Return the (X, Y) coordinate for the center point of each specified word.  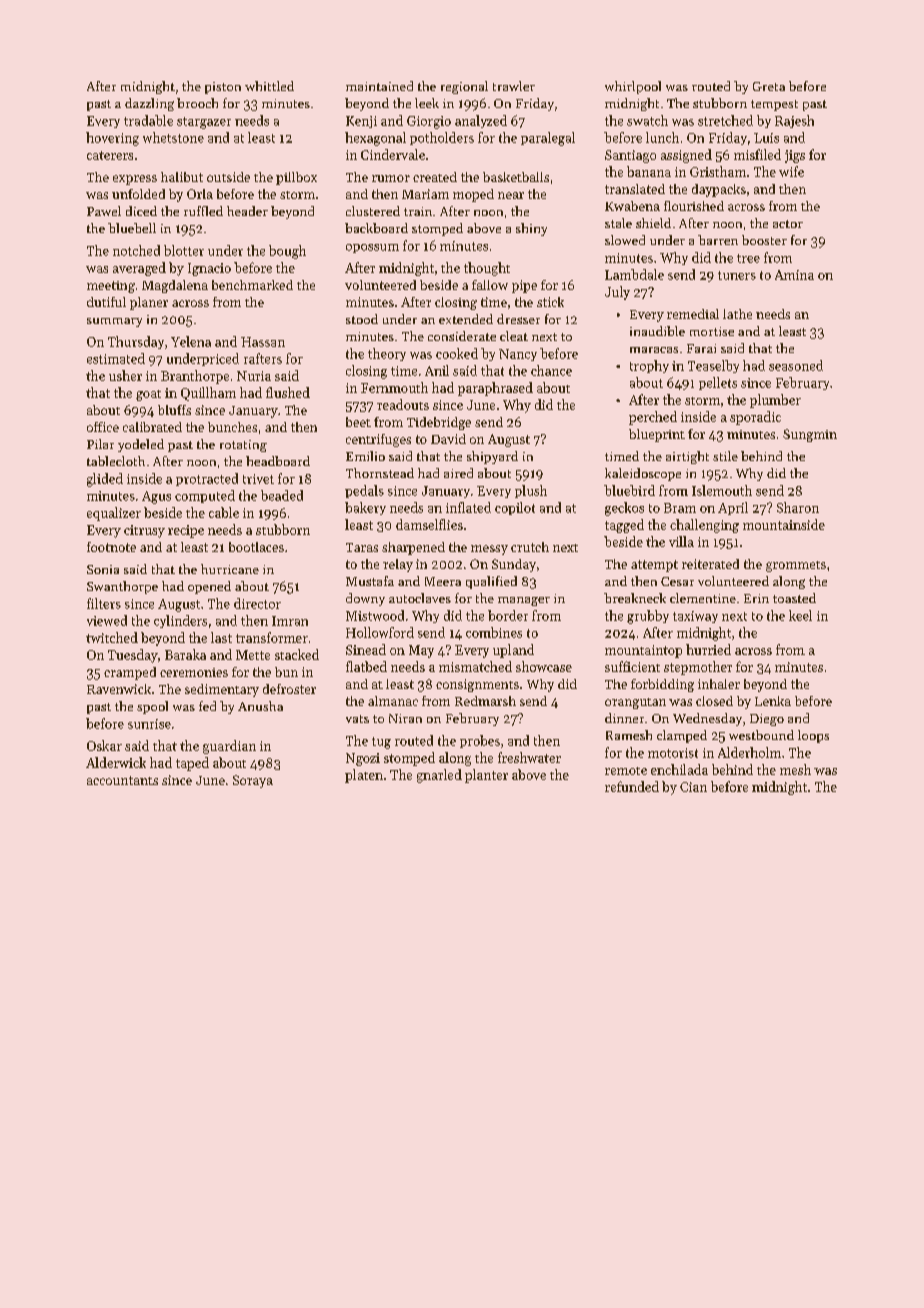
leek (427, 103)
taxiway (695, 617)
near (511, 195)
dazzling (149, 104)
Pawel (104, 211)
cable (224, 512)
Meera (443, 581)
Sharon (798, 507)
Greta (769, 86)
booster (764, 240)
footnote (111, 547)
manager (524, 601)
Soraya (253, 781)
